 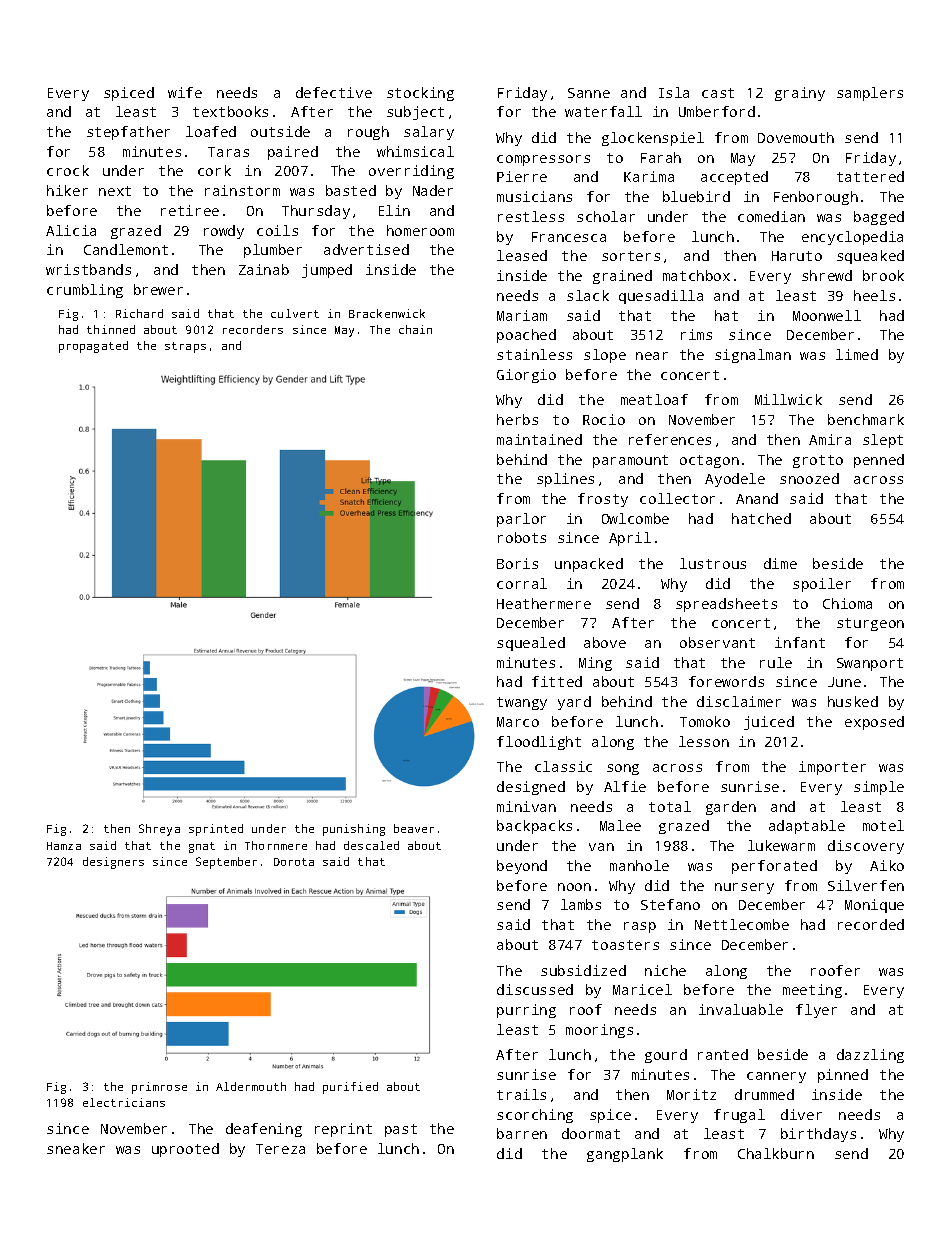 What do you see at coordinates (211, 131) in the document?
I see `loafed` at bounding box center [211, 131].
